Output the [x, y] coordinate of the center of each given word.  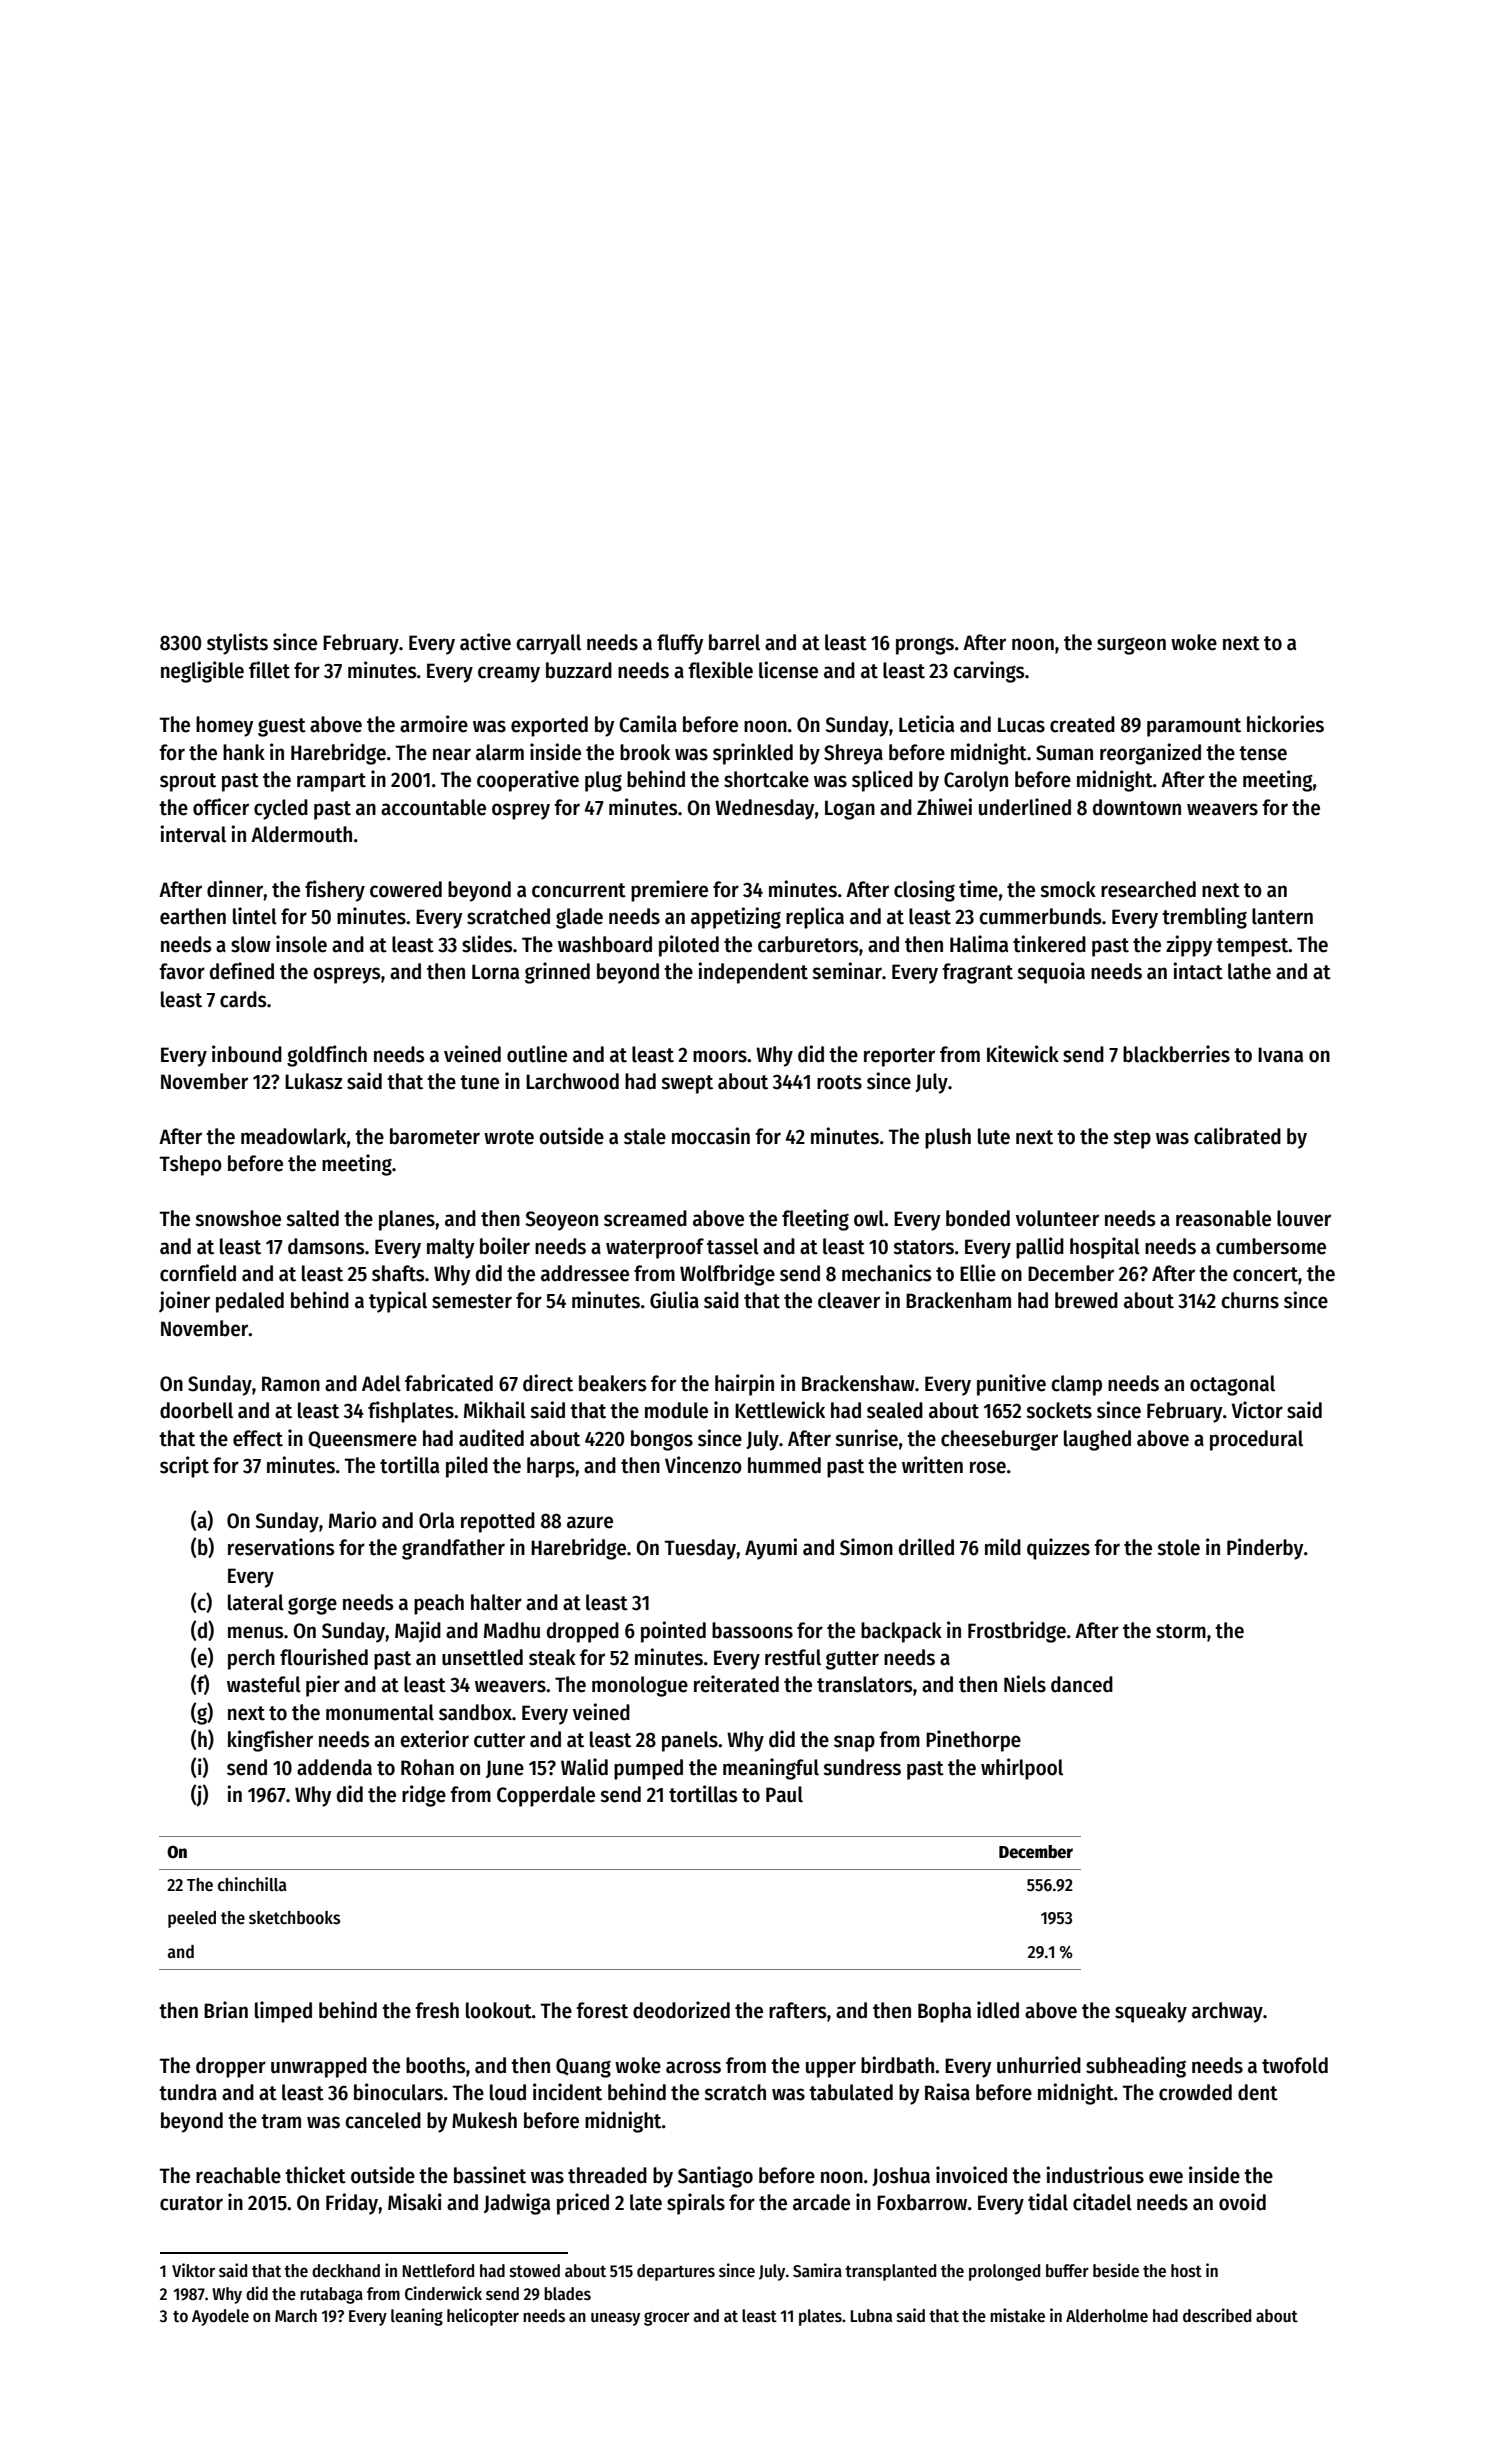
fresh [437, 2010]
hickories [1285, 724]
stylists [237, 644]
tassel [733, 1246]
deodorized [681, 2010]
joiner [184, 1302]
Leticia [926, 724]
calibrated [1237, 1136]
